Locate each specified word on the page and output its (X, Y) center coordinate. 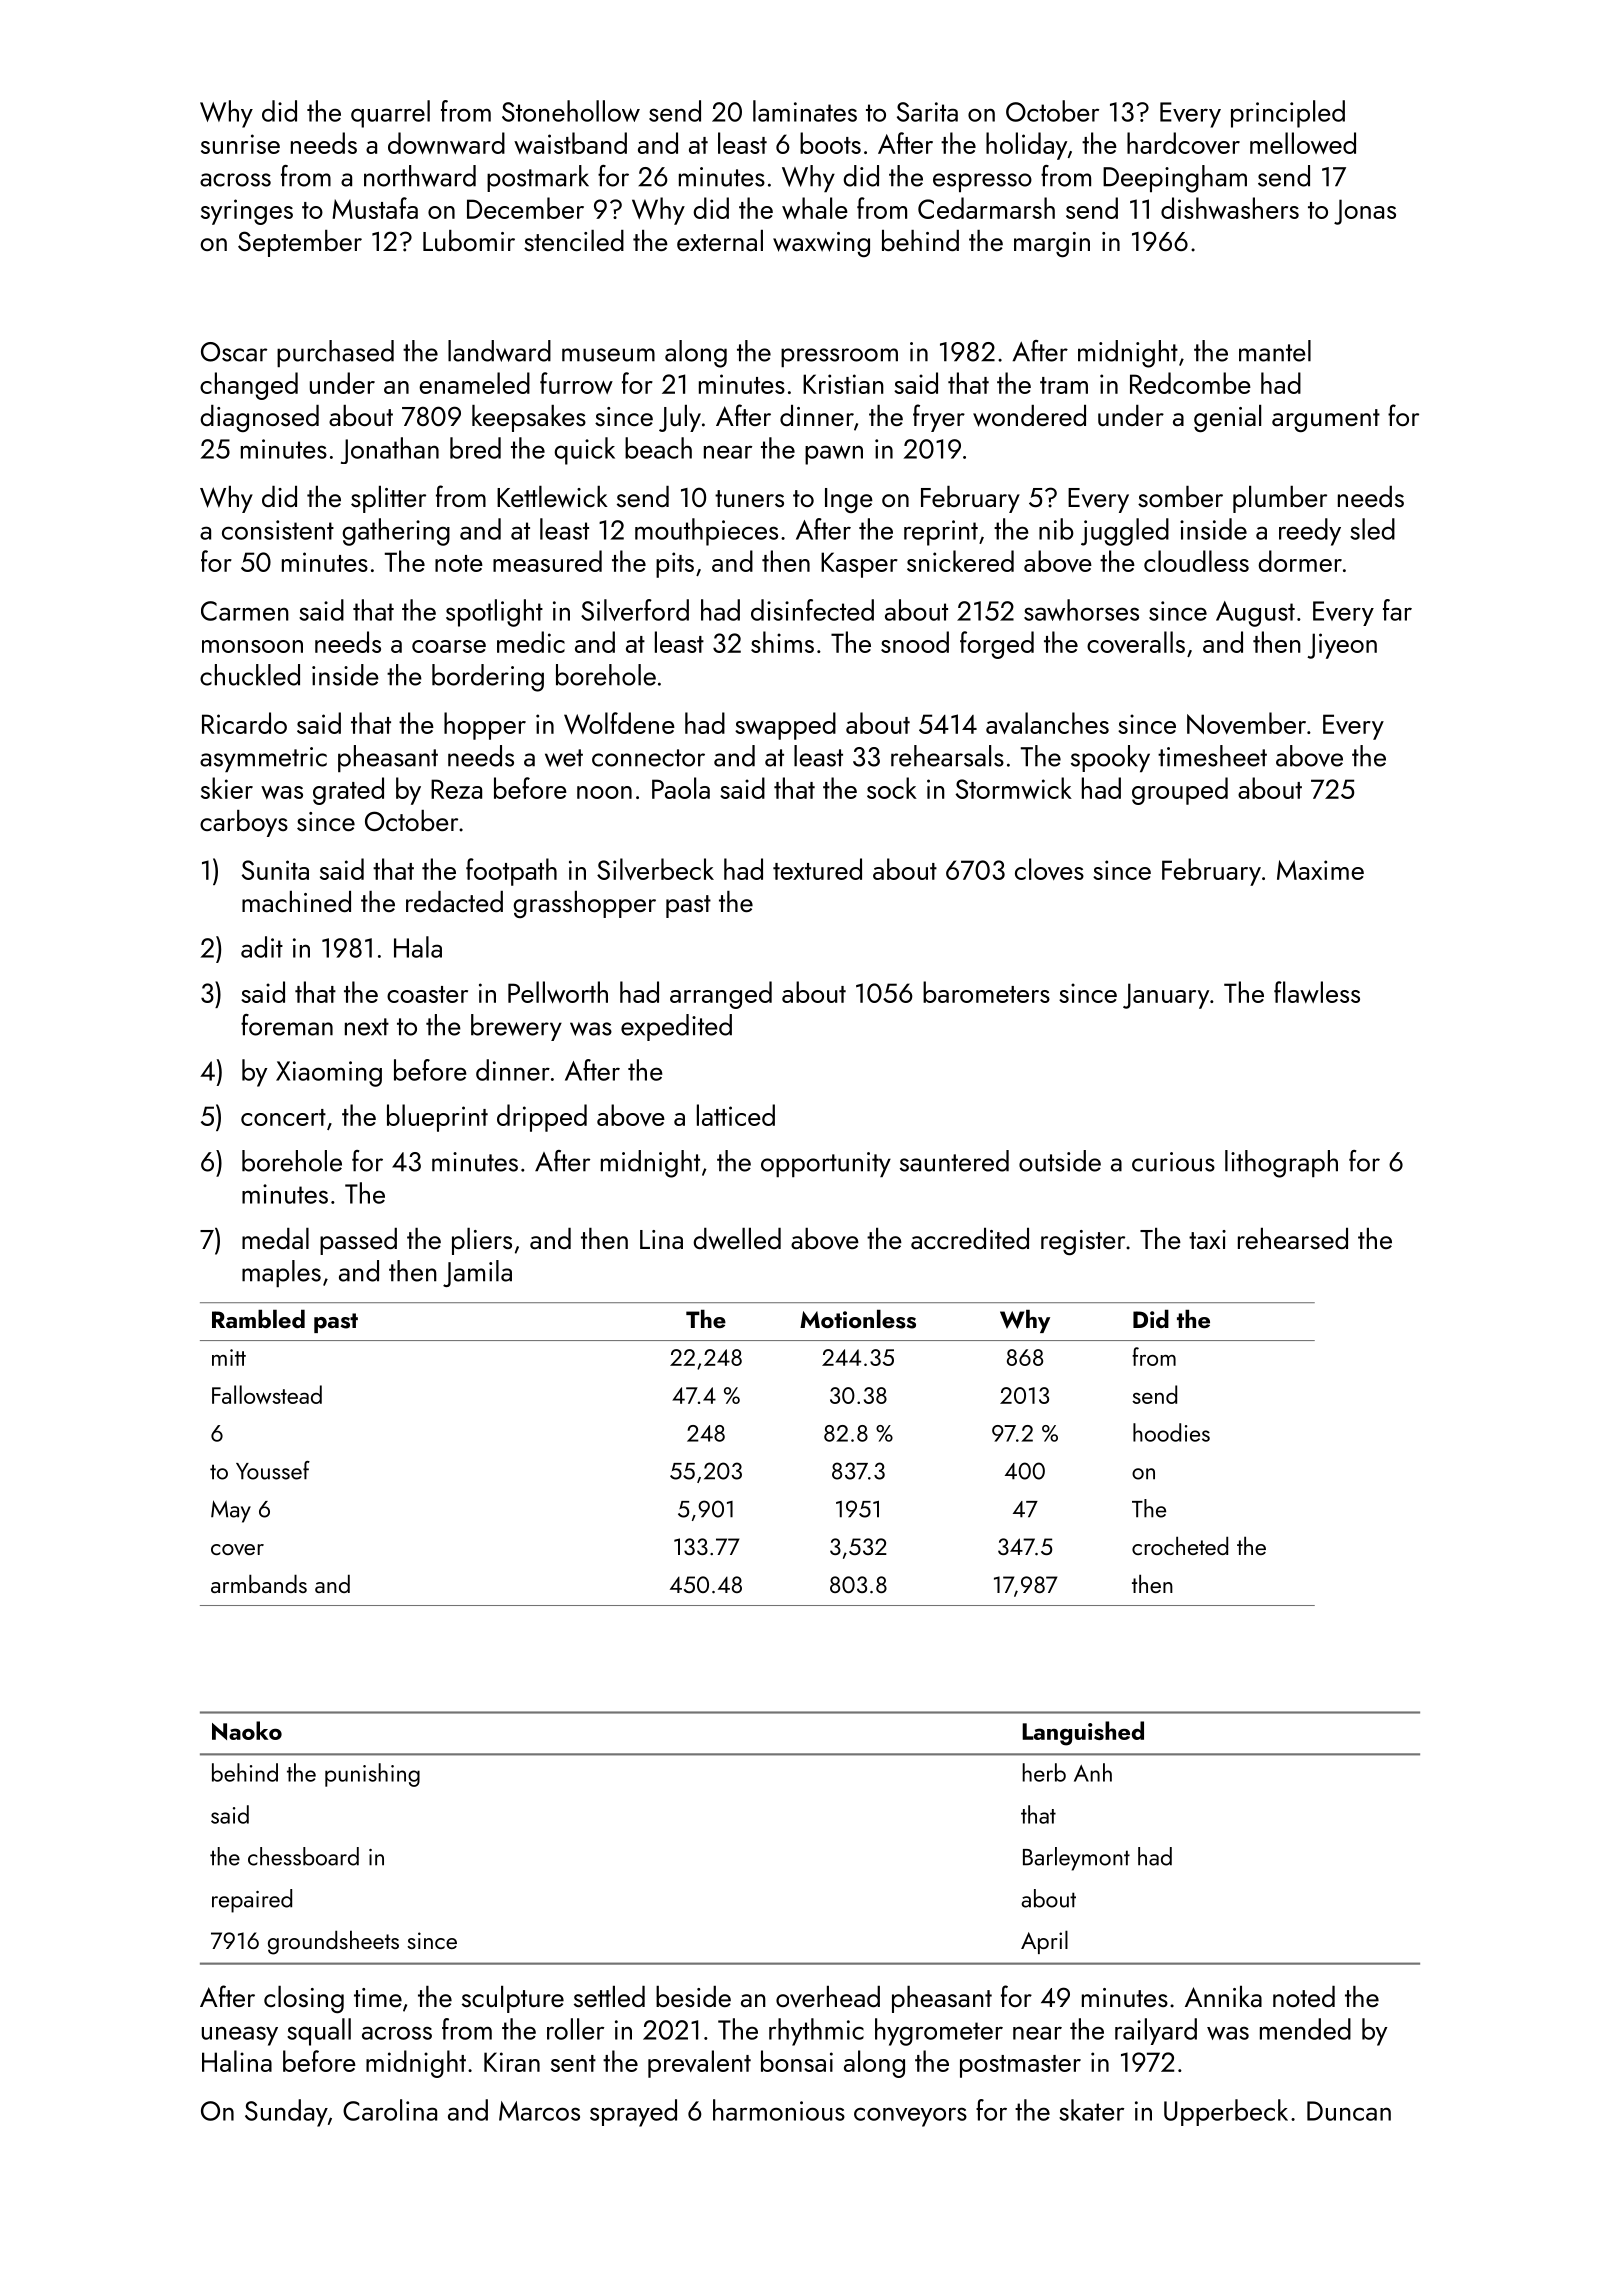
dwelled (737, 1239)
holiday (1026, 146)
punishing (372, 1775)
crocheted (1180, 1545)
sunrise (240, 144)
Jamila (477, 1273)
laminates (805, 111)
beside (693, 1996)
